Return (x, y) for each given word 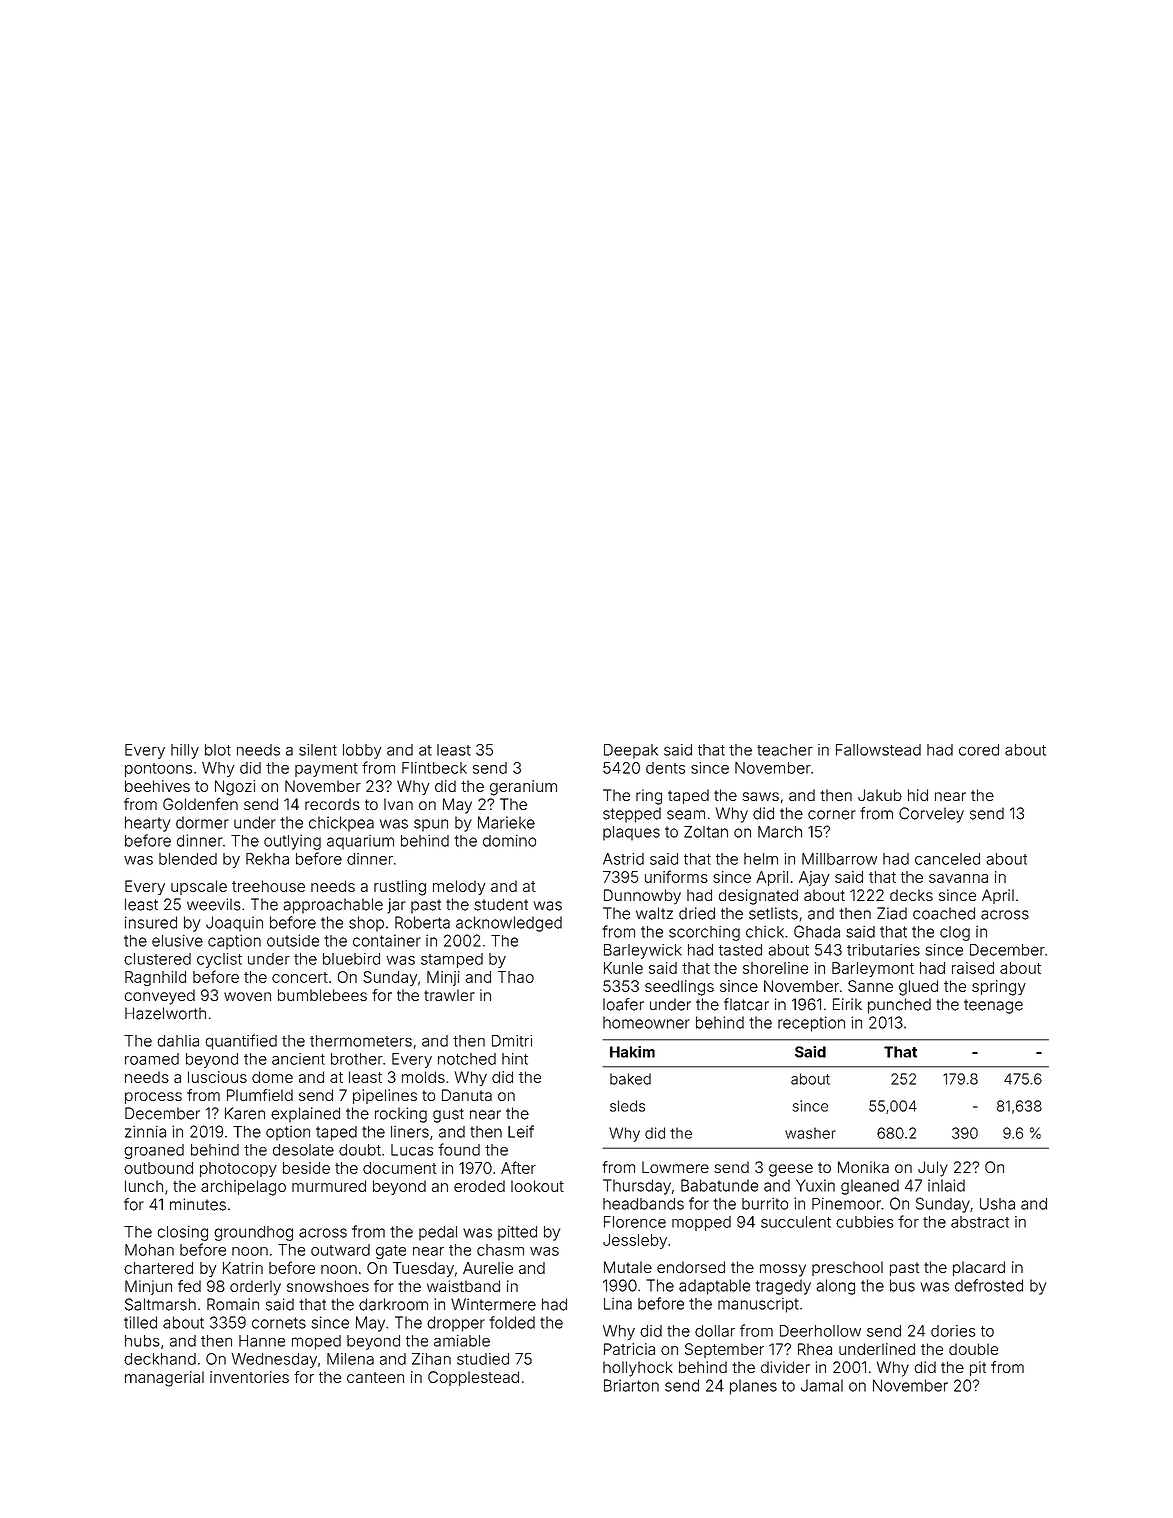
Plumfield (260, 1095)
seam (686, 815)
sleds (627, 1106)
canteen (375, 1377)
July (933, 1169)
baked (630, 1079)
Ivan (398, 804)
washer (810, 1133)
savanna (958, 878)
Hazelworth (165, 1013)
